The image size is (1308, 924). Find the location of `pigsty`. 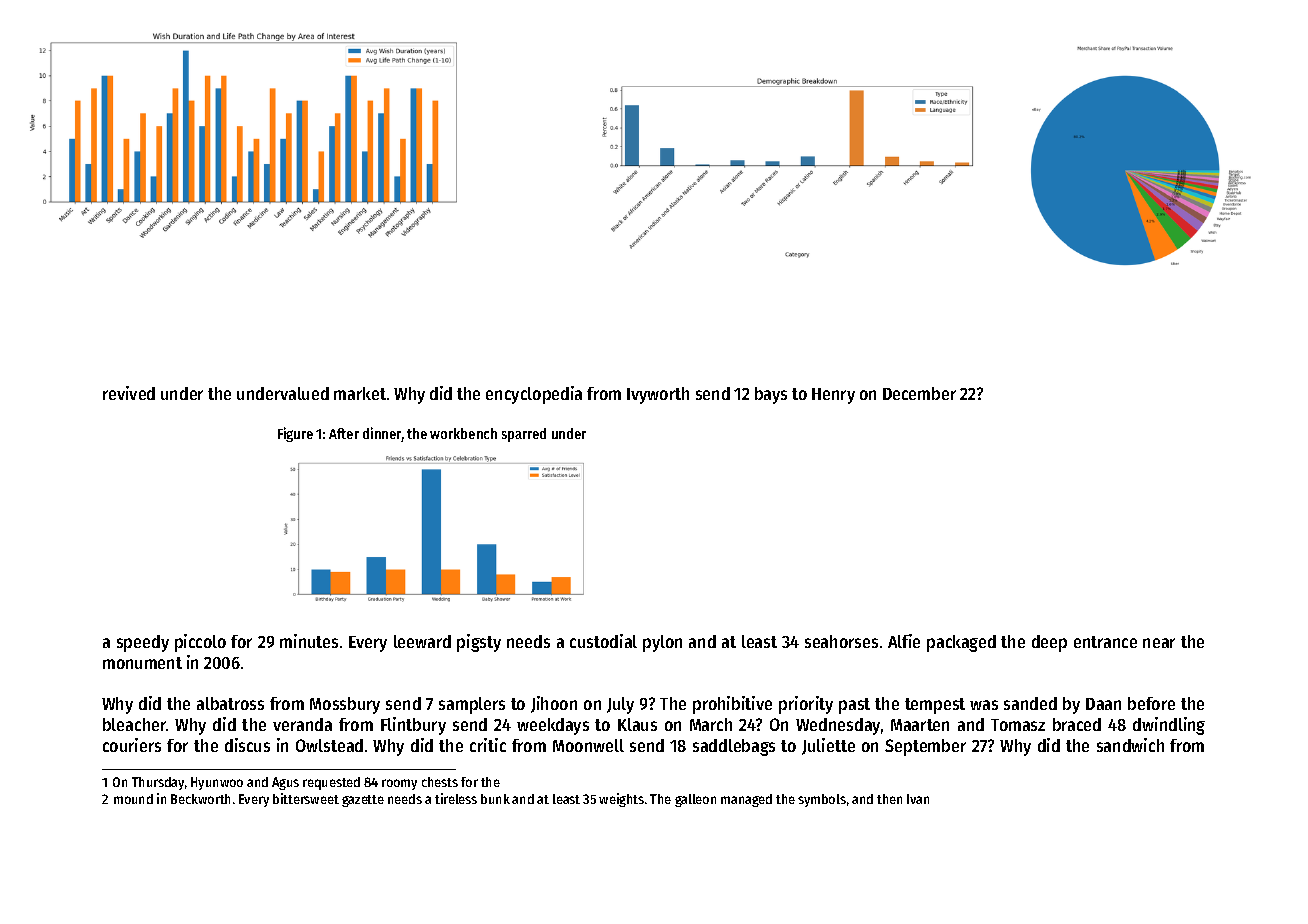

pigsty is located at coordinates (479, 643).
